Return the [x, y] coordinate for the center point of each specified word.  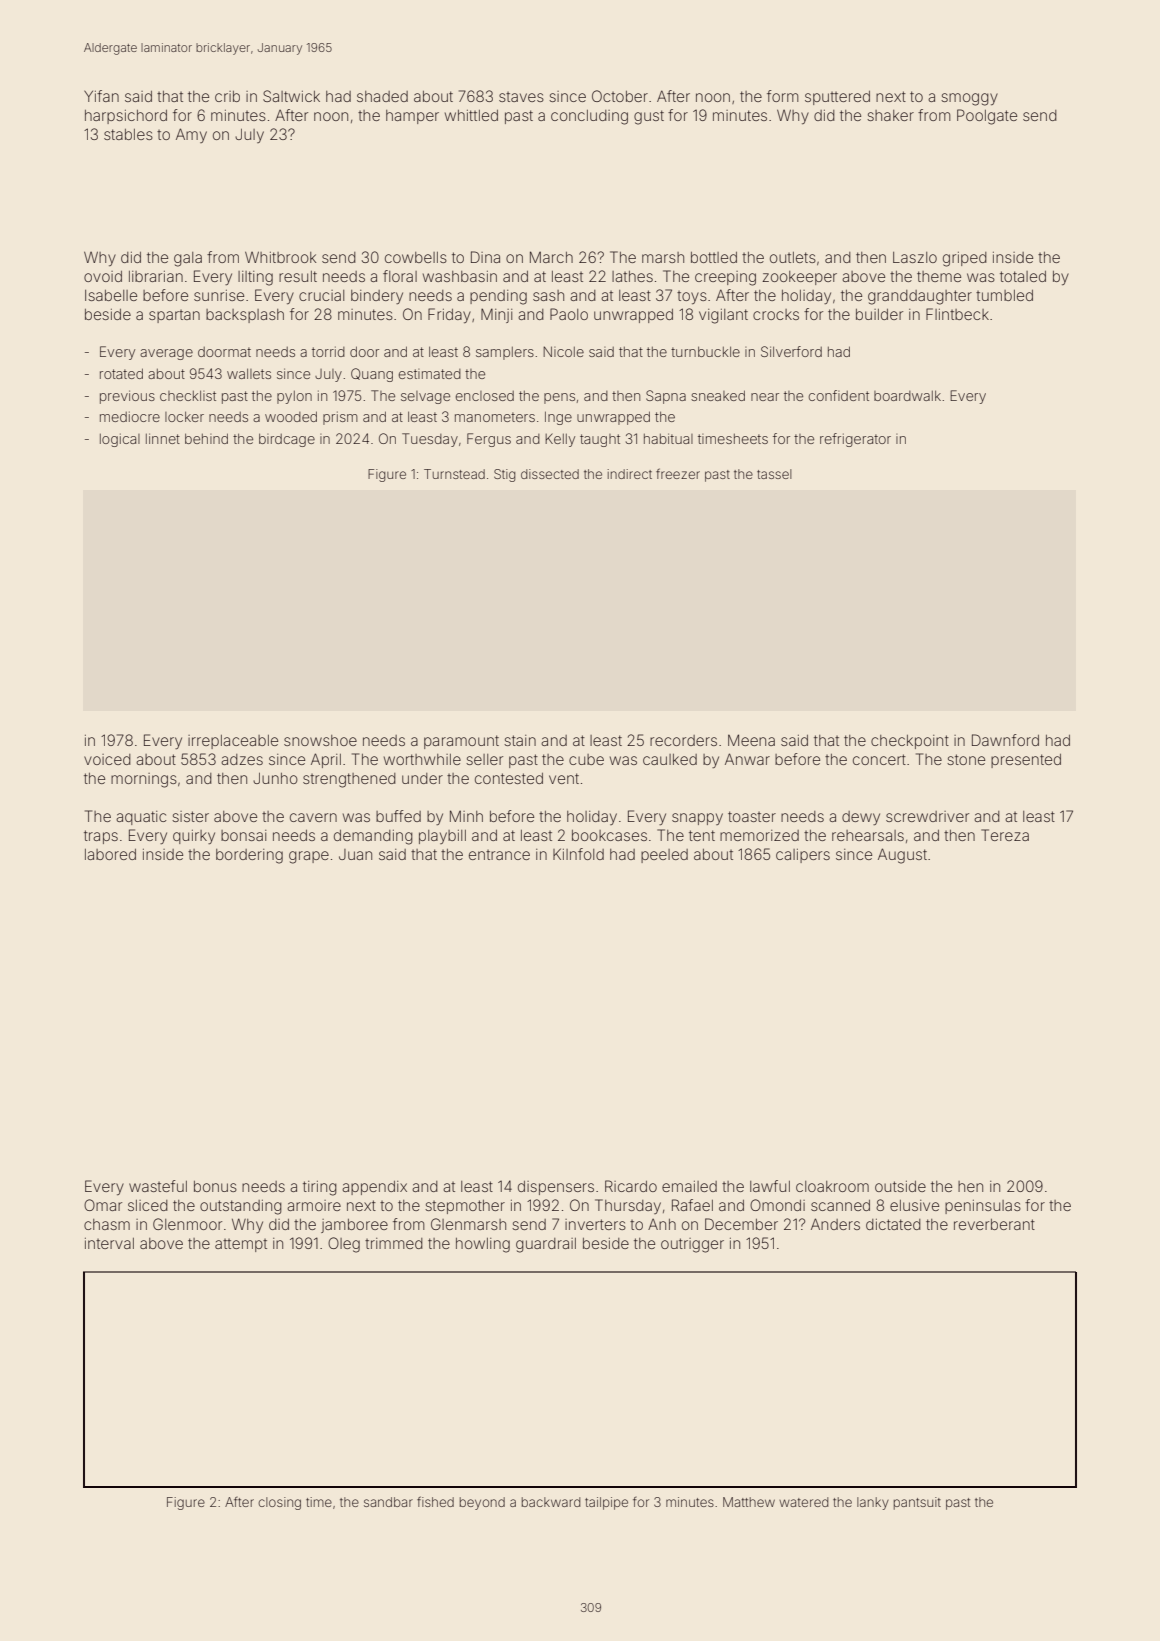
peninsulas [983, 1207]
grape [309, 857]
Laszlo [915, 257]
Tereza [1005, 835]
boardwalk [907, 395]
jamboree [354, 1226]
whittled [471, 115]
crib [227, 96]
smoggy [969, 99]
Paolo [569, 314]
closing [279, 1503]
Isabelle [111, 295]
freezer [678, 473]
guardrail [546, 1245]
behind [206, 438]
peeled [664, 856]
